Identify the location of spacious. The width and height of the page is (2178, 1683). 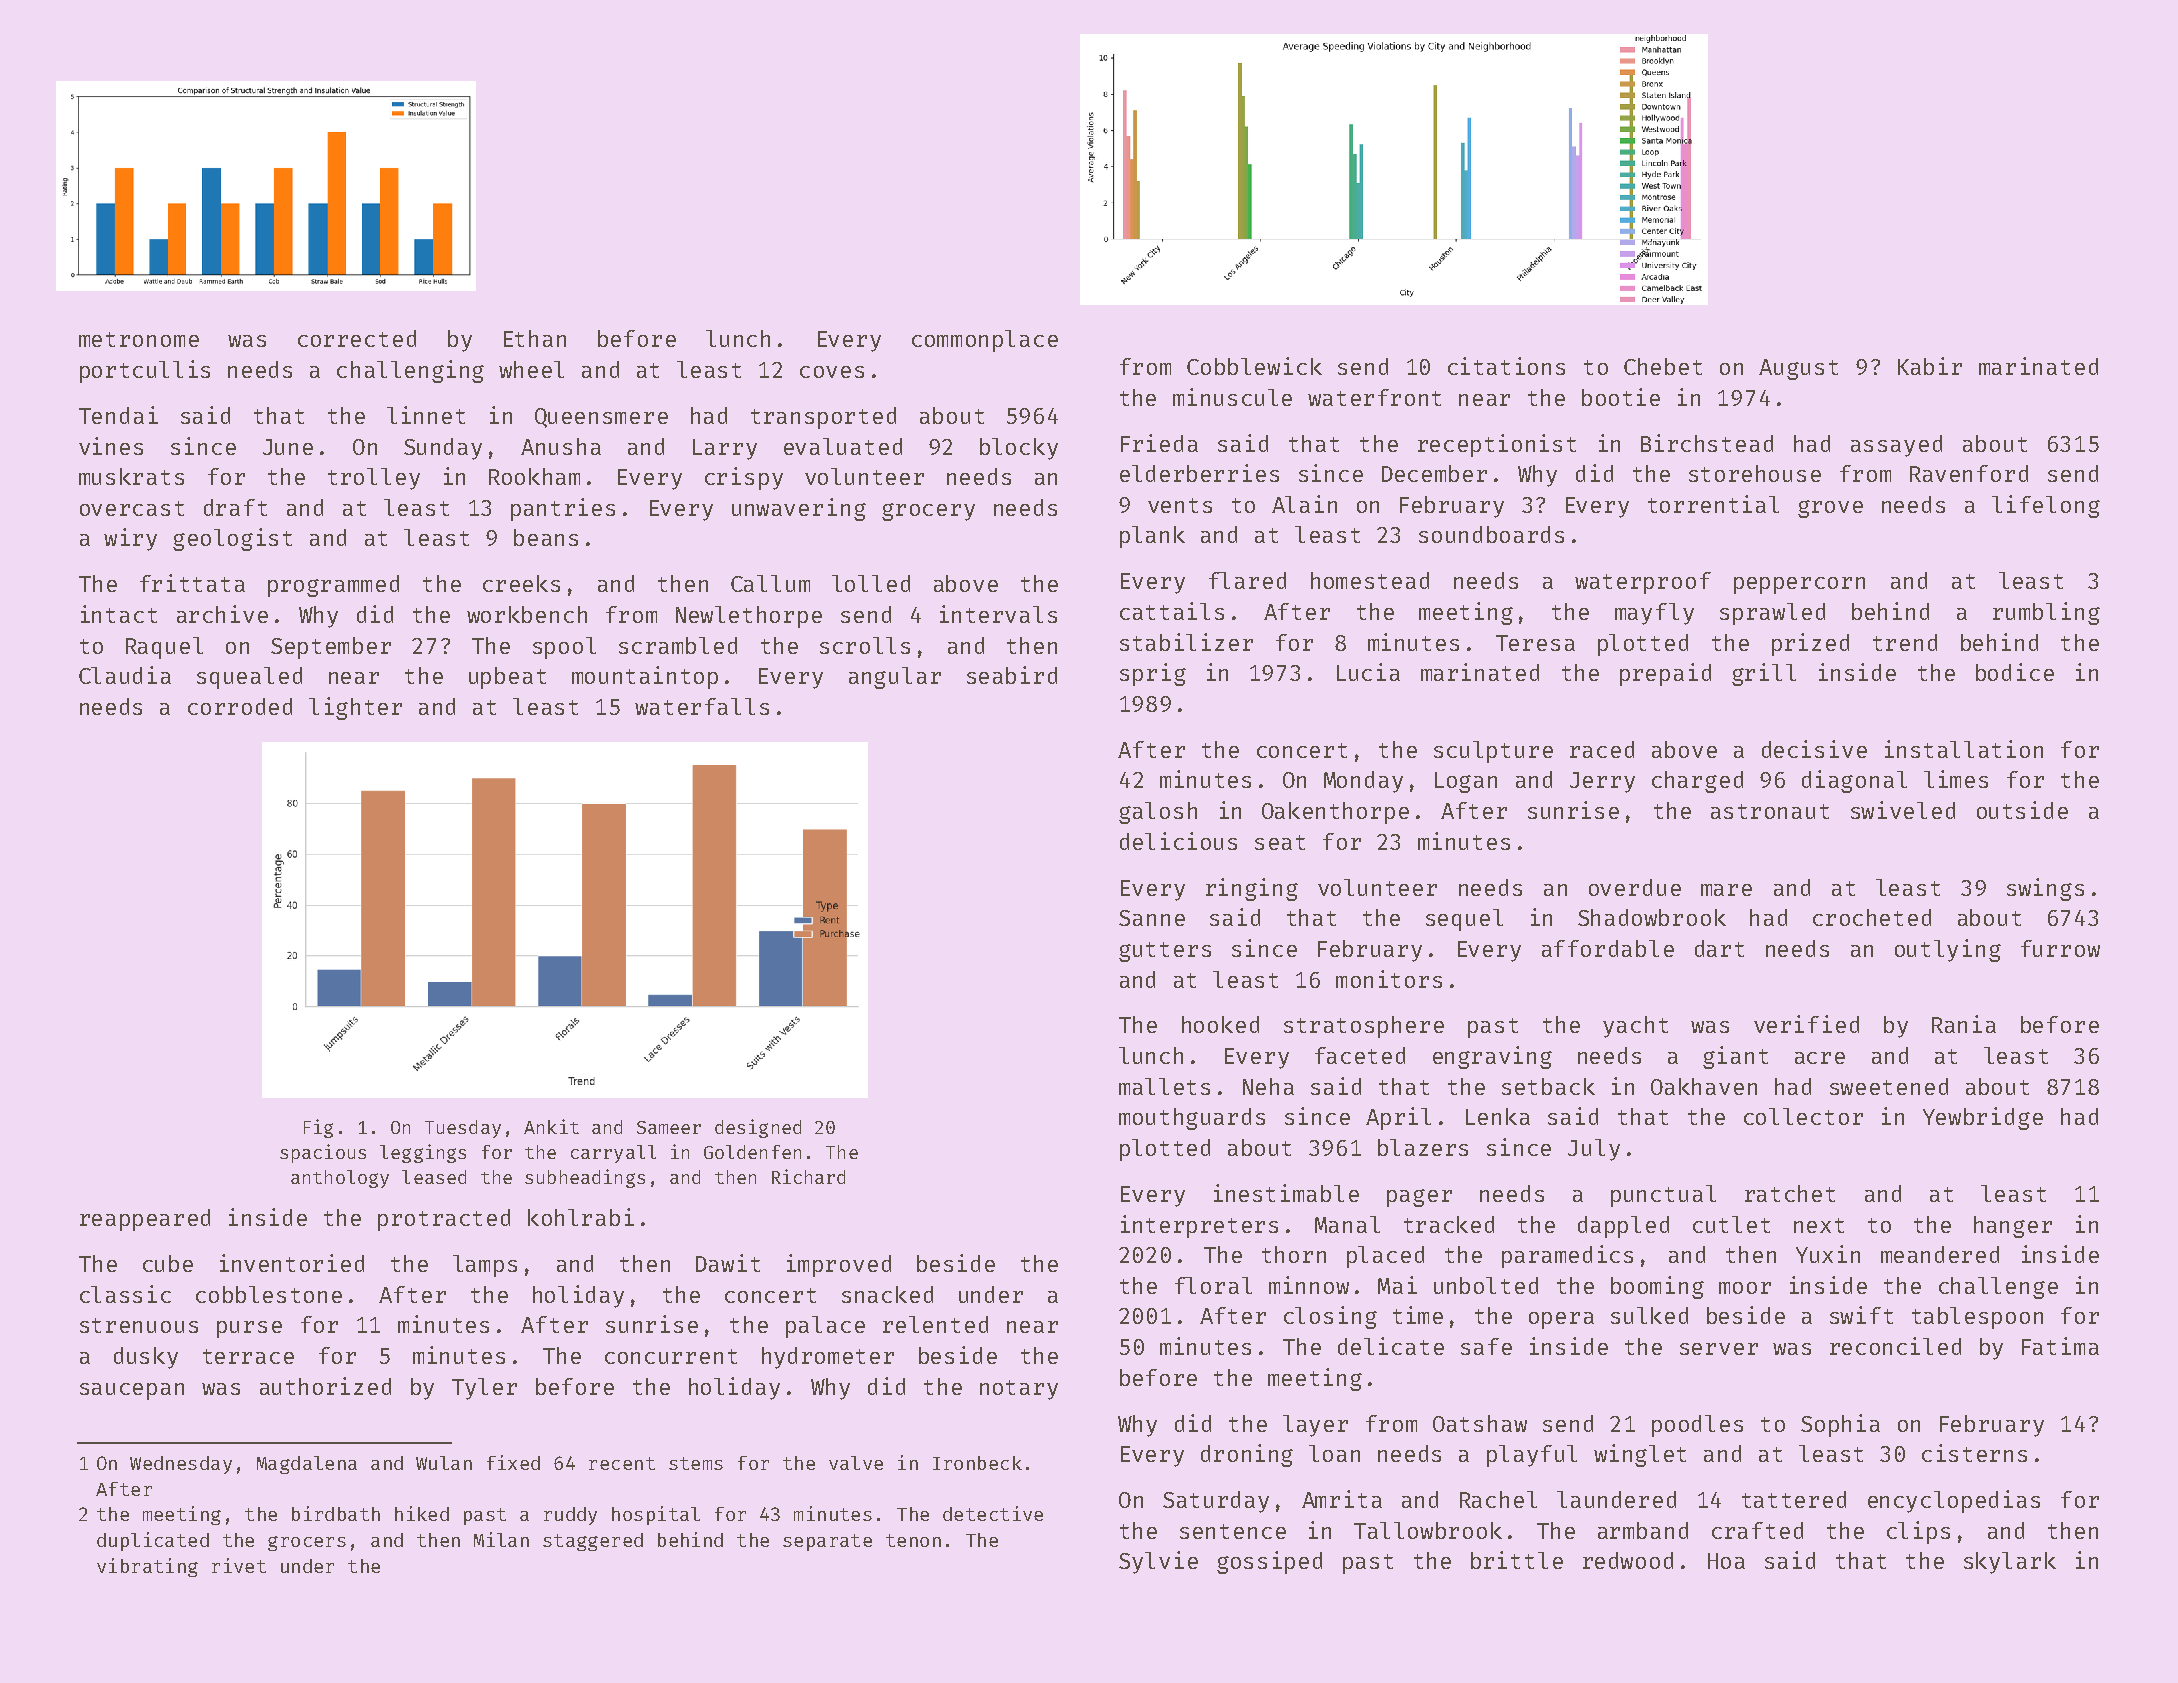
(323, 1153).
